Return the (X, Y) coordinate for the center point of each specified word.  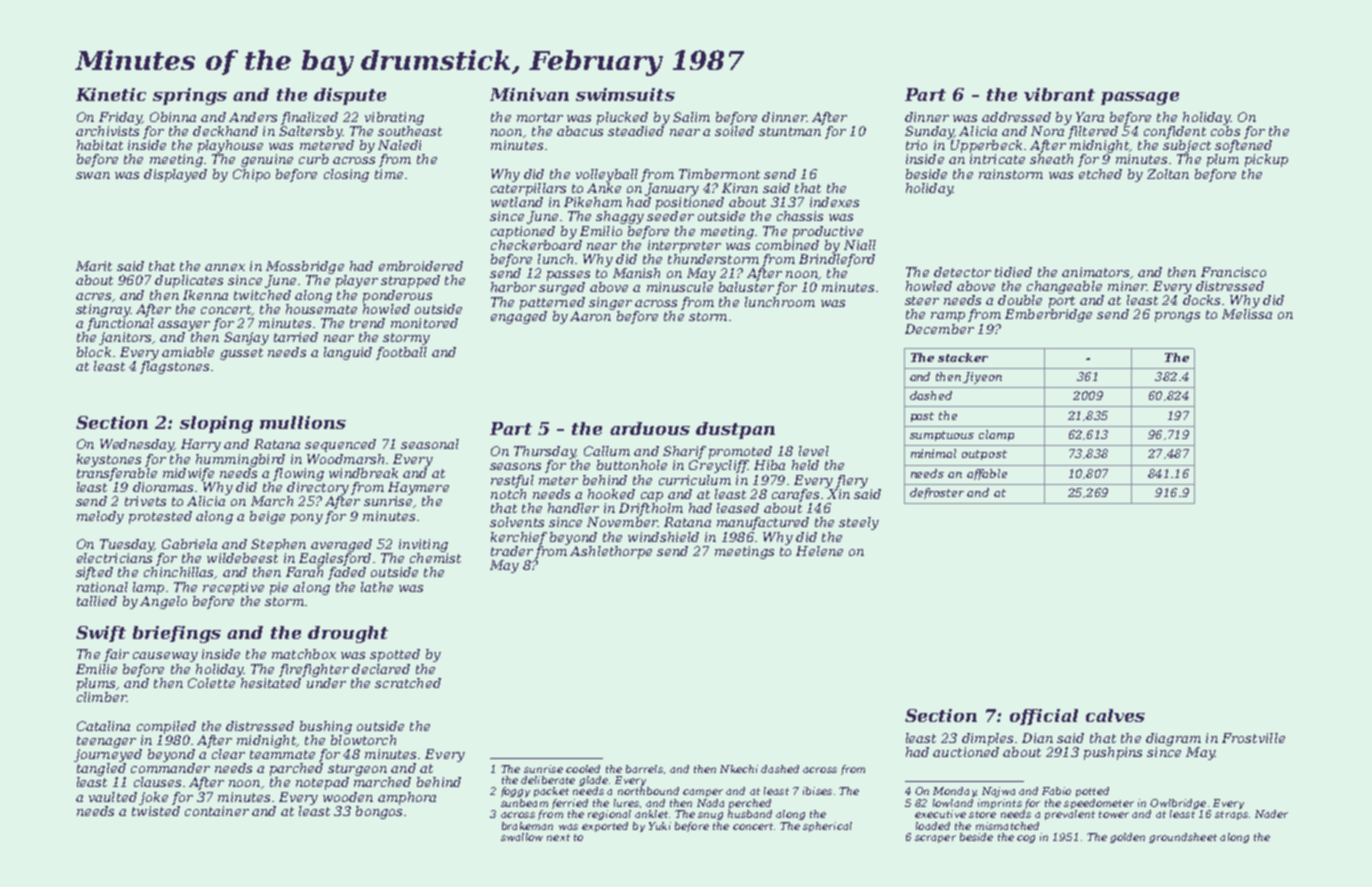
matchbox (304, 654)
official (1044, 717)
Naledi (399, 145)
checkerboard (536, 245)
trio (916, 145)
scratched (408, 683)
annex (225, 267)
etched (1100, 174)
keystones (109, 460)
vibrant (1059, 94)
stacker (963, 357)
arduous (650, 428)
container (217, 811)
